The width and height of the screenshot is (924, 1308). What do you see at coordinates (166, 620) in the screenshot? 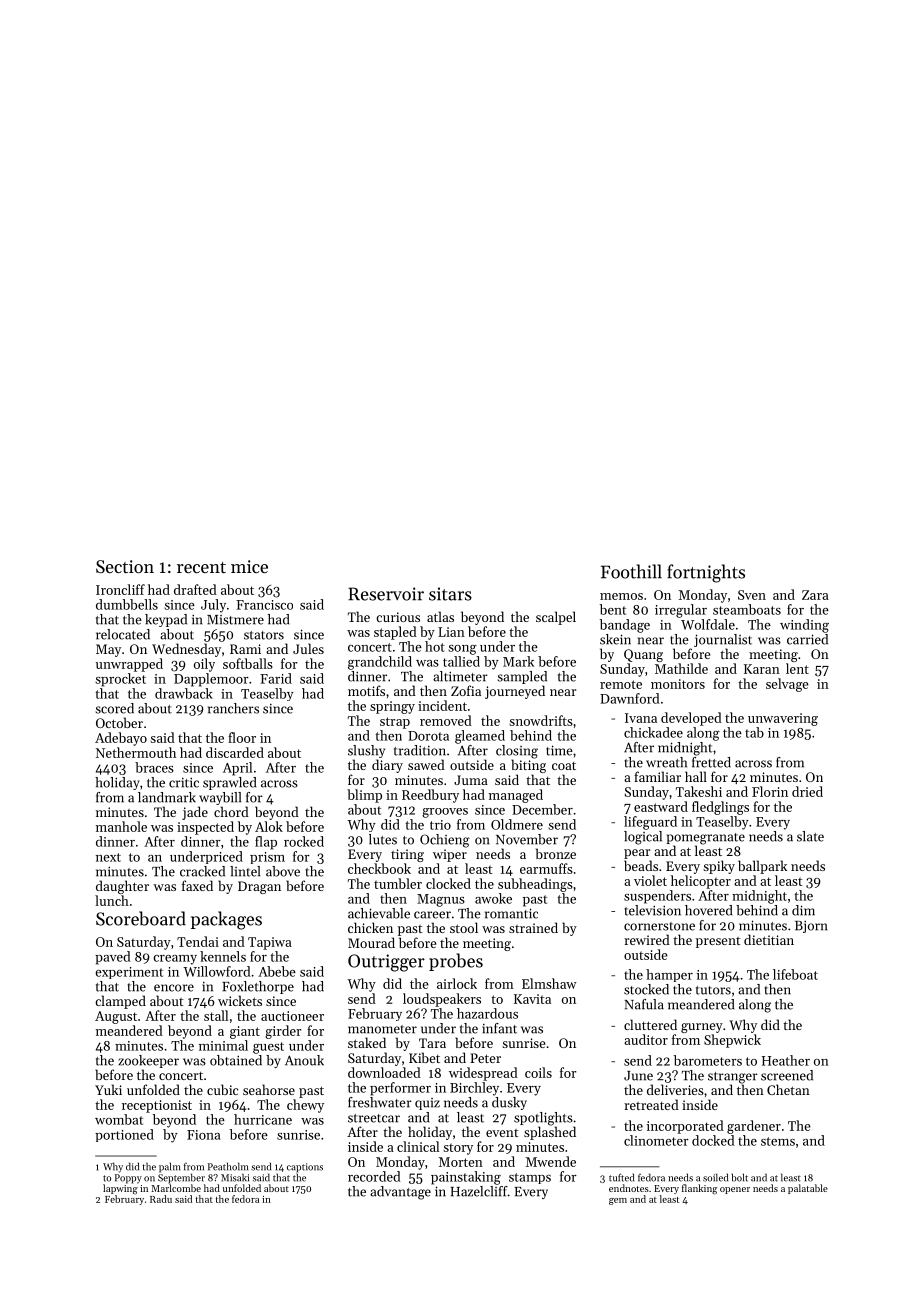
I see `keypad` at bounding box center [166, 620].
